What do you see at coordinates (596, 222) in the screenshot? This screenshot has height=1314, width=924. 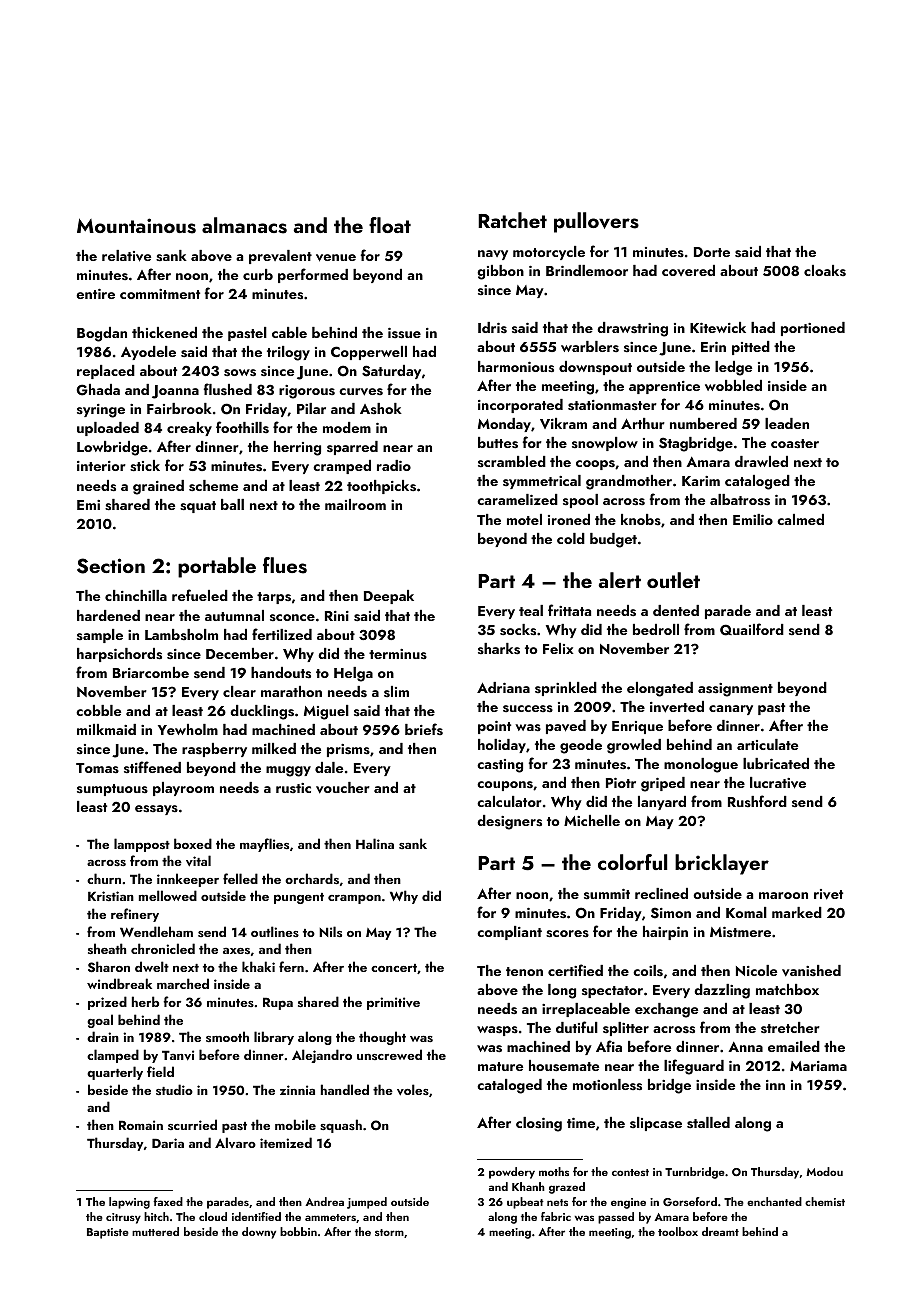 I see `pullovers` at bounding box center [596, 222].
